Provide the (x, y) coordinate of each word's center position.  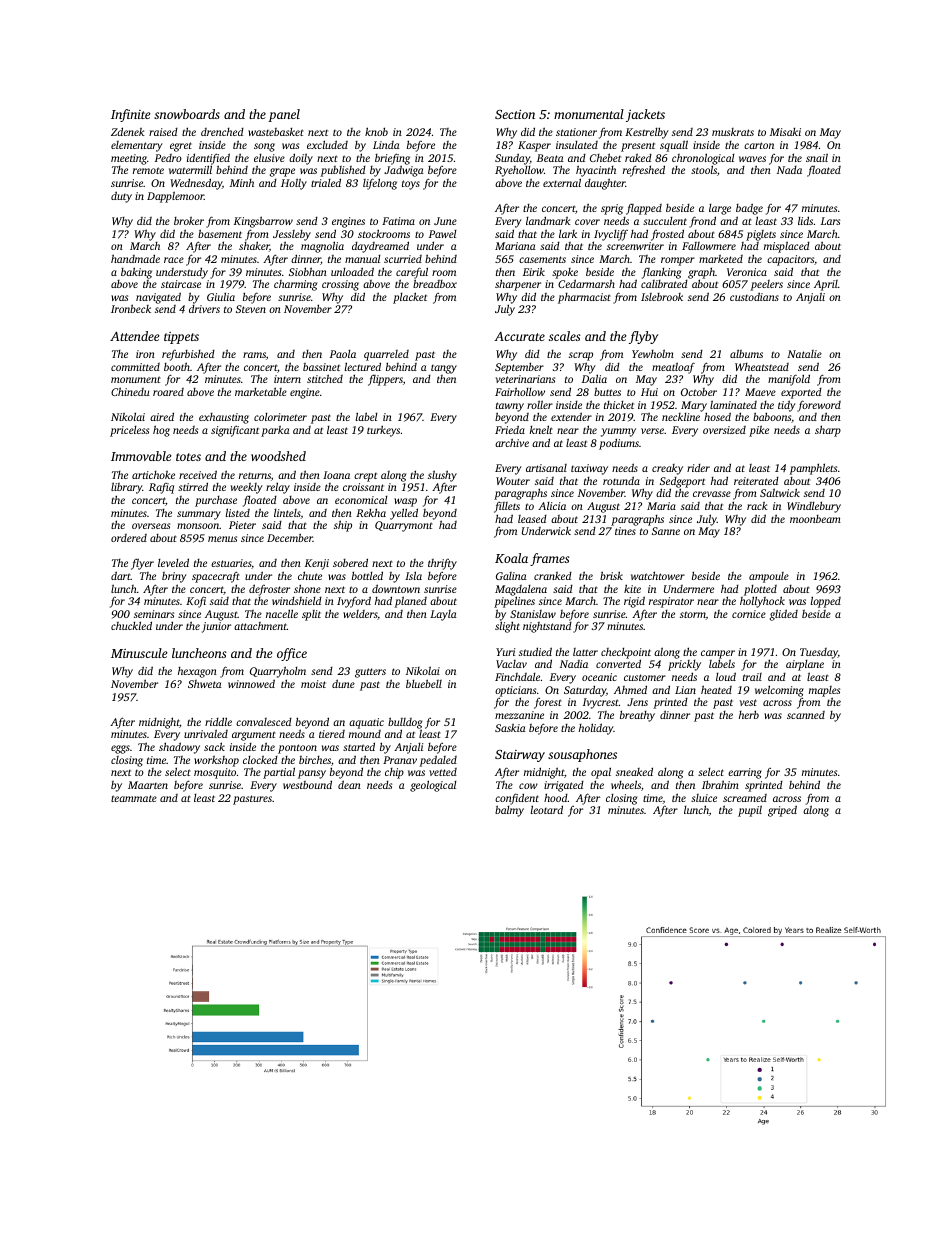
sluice (704, 798)
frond (702, 222)
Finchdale (517, 677)
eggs (120, 749)
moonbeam (815, 519)
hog (161, 431)
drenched (222, 132)
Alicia (552, 506)
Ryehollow (519, 171)
